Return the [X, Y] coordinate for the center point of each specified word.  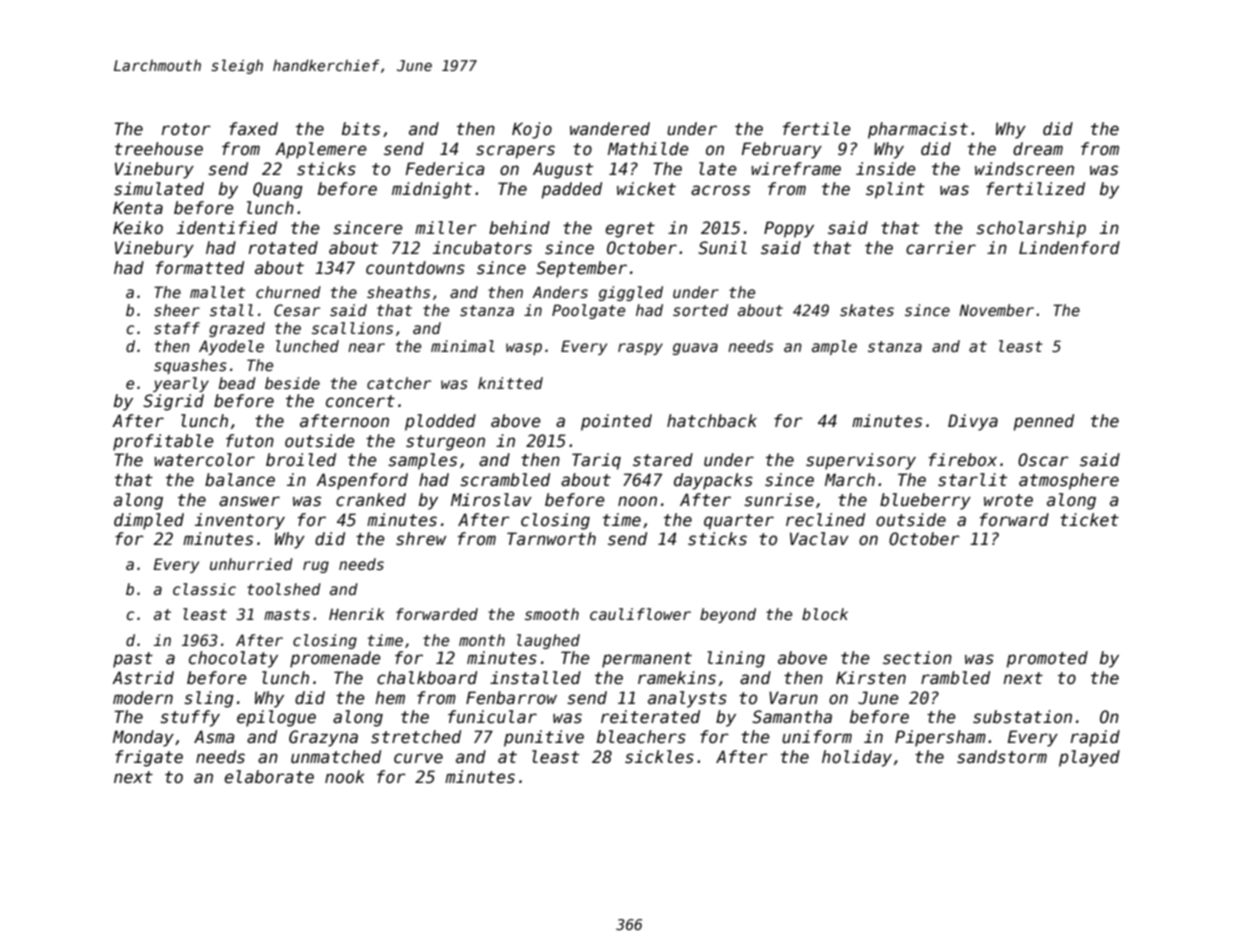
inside [886, 169]
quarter [739, 522]
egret [630, 230]
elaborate [269, 777]
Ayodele [231, 347]
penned [1043, 422]
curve [418, 758]
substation [1022, 717]
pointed [616, 422]
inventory [240, 521]
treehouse [159, 149]
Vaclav [819, 539]
